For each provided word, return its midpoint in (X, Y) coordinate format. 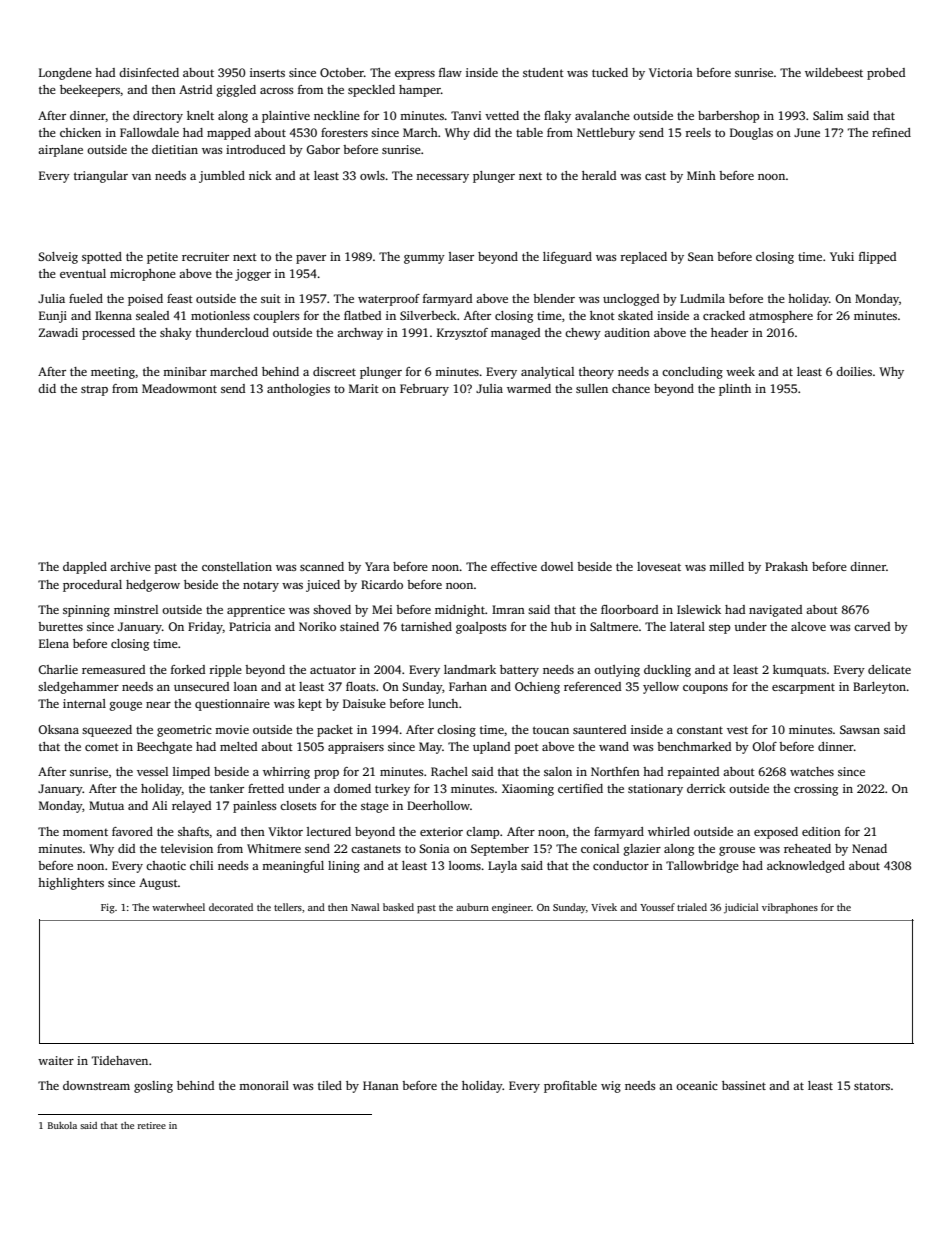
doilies (854, 371)
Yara (377, 566)
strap (94, 391)
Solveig (58, 258)
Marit (364, 388)
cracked (724, 315)
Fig (108, 908)
